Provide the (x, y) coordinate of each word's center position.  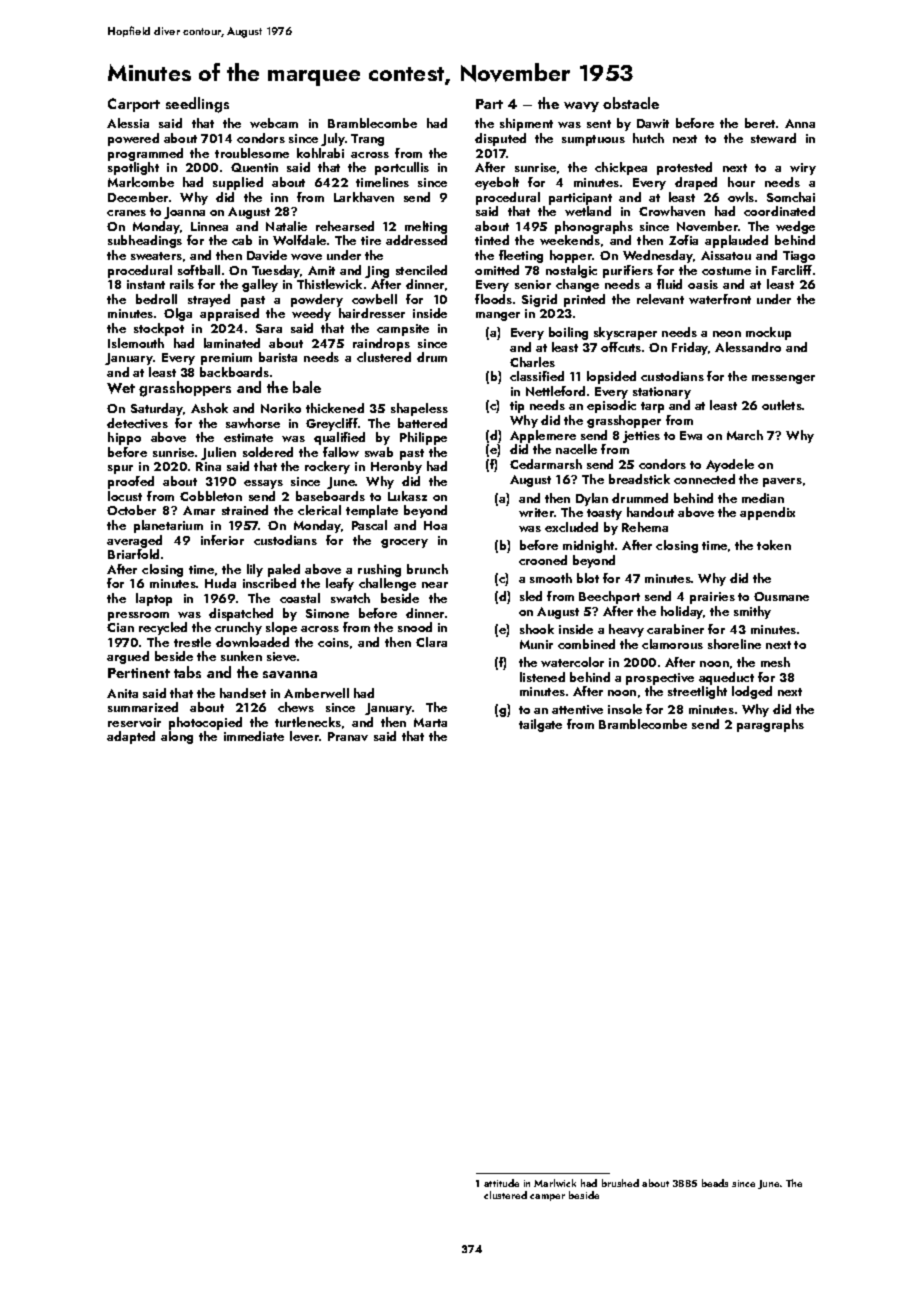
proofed (131, 482)
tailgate (540, 725)
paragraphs (770, 725)
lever (304, 736)
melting (426, 227)
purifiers (628, 271)
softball (199, 270)
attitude (501, 1183)
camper (547, 1197)
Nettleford (555, 391)
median (763, 498)
